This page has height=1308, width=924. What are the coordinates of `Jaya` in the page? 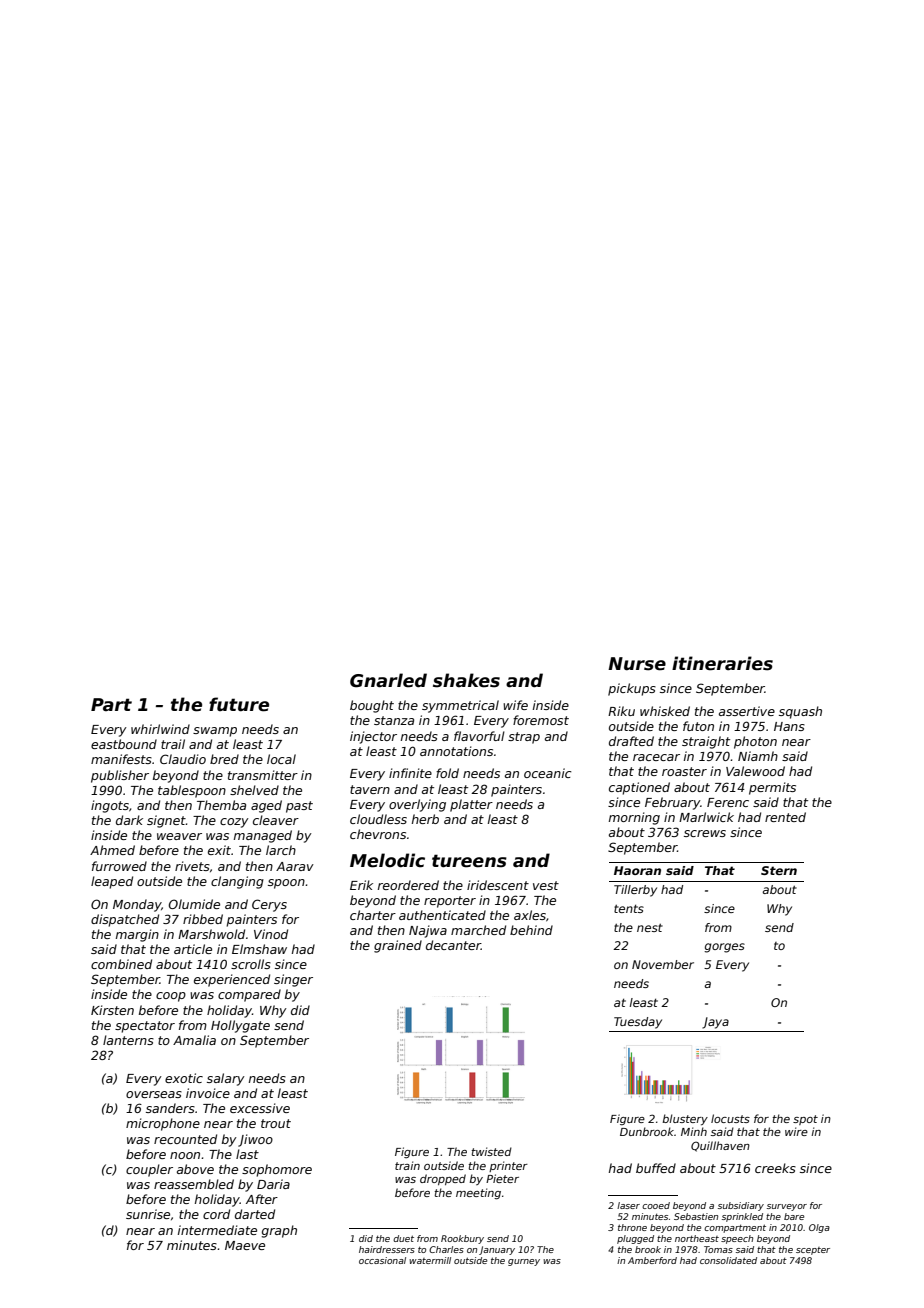 It's located at (715, 1023).
